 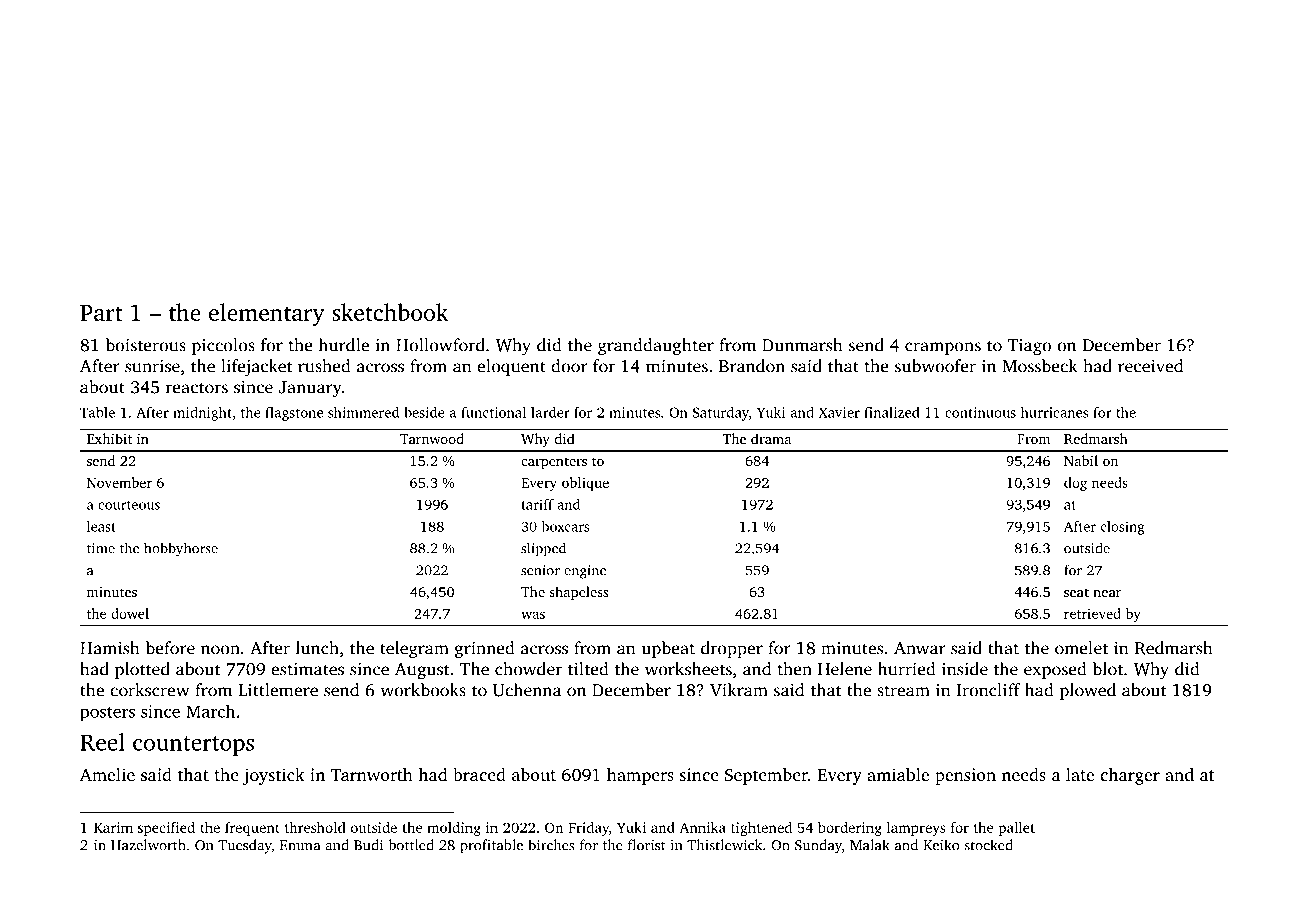 I want to click on near, so click(x=1107, y=593).
